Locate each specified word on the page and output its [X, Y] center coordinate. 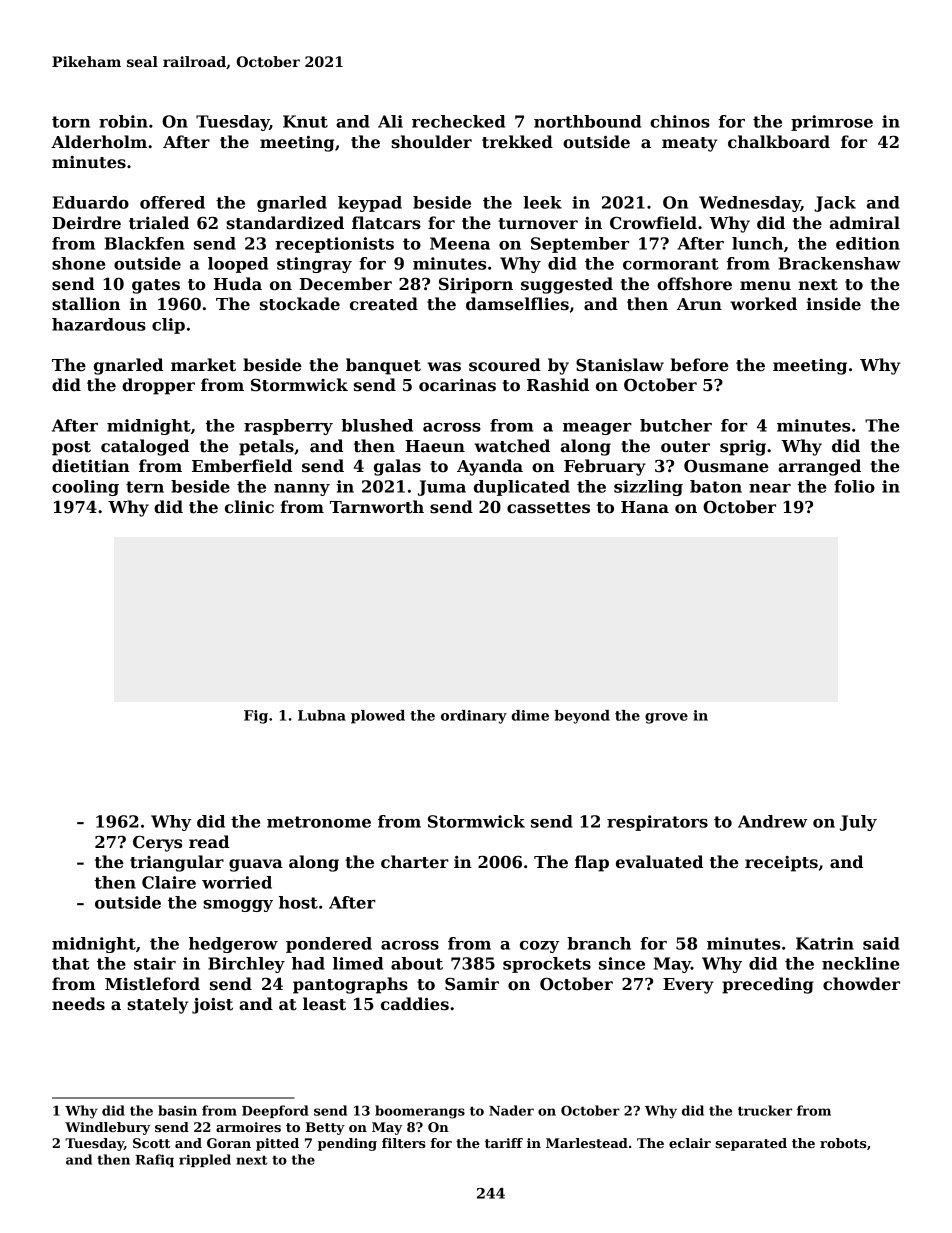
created [384, 304]
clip [168, 326]
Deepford [275, 1111]
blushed [377, 425]
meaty [689, 144]
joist [212, 1006]
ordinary [474, 717]
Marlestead [587, 1143]
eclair [690, 1143]
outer [685, 447]
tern [145, 487]
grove [666, 718]
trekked [517, 142]
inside [833, 304]
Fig [256, 717]
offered [172, 202]
